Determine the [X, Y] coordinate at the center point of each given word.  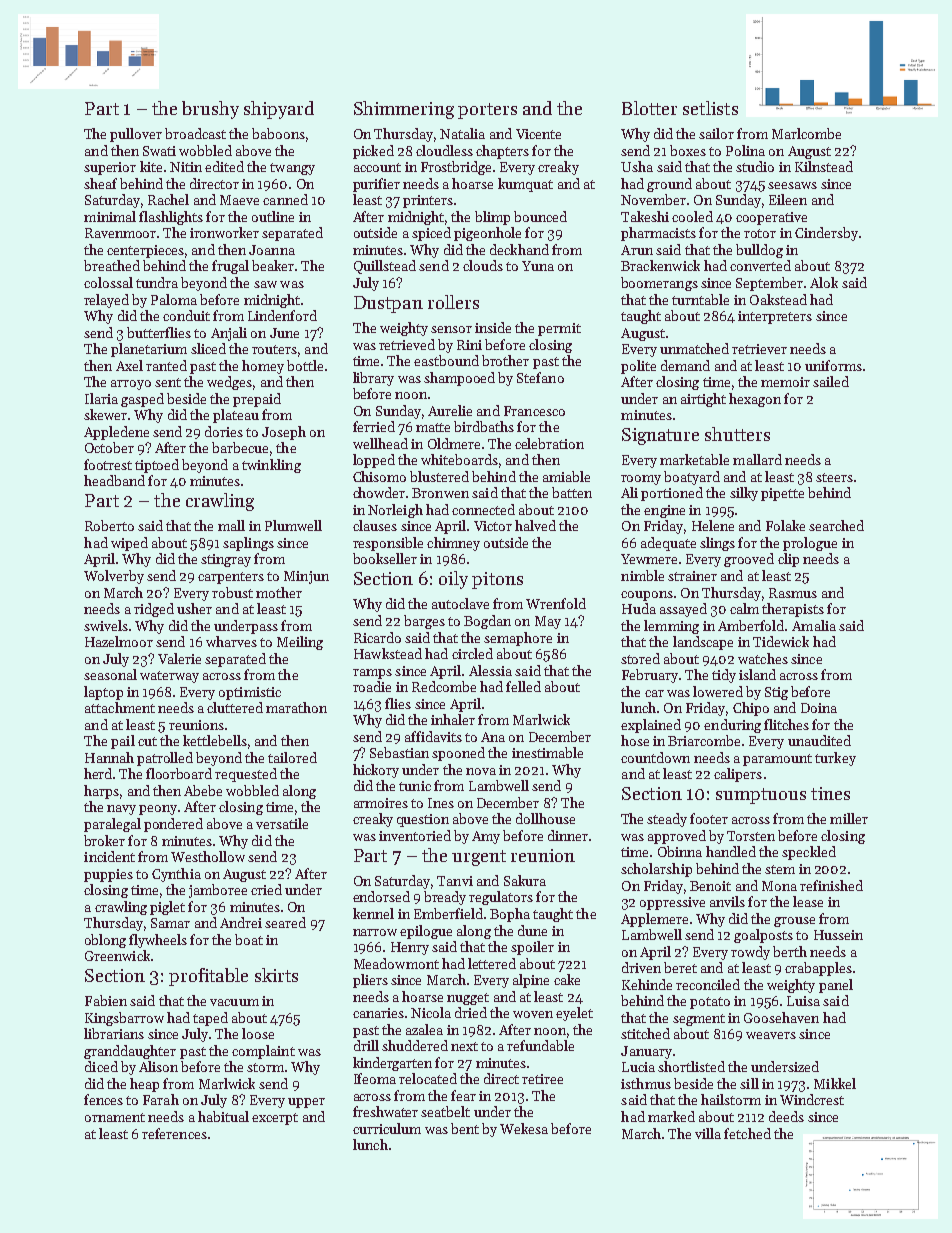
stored [640, 658]
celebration [549, 443]
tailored [292, 757]
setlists [710, 108]
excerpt [275, 1119]
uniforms [833, 365]
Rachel [168, 199]
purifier [376, 185]
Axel [129, 365]
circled [472, 653]
